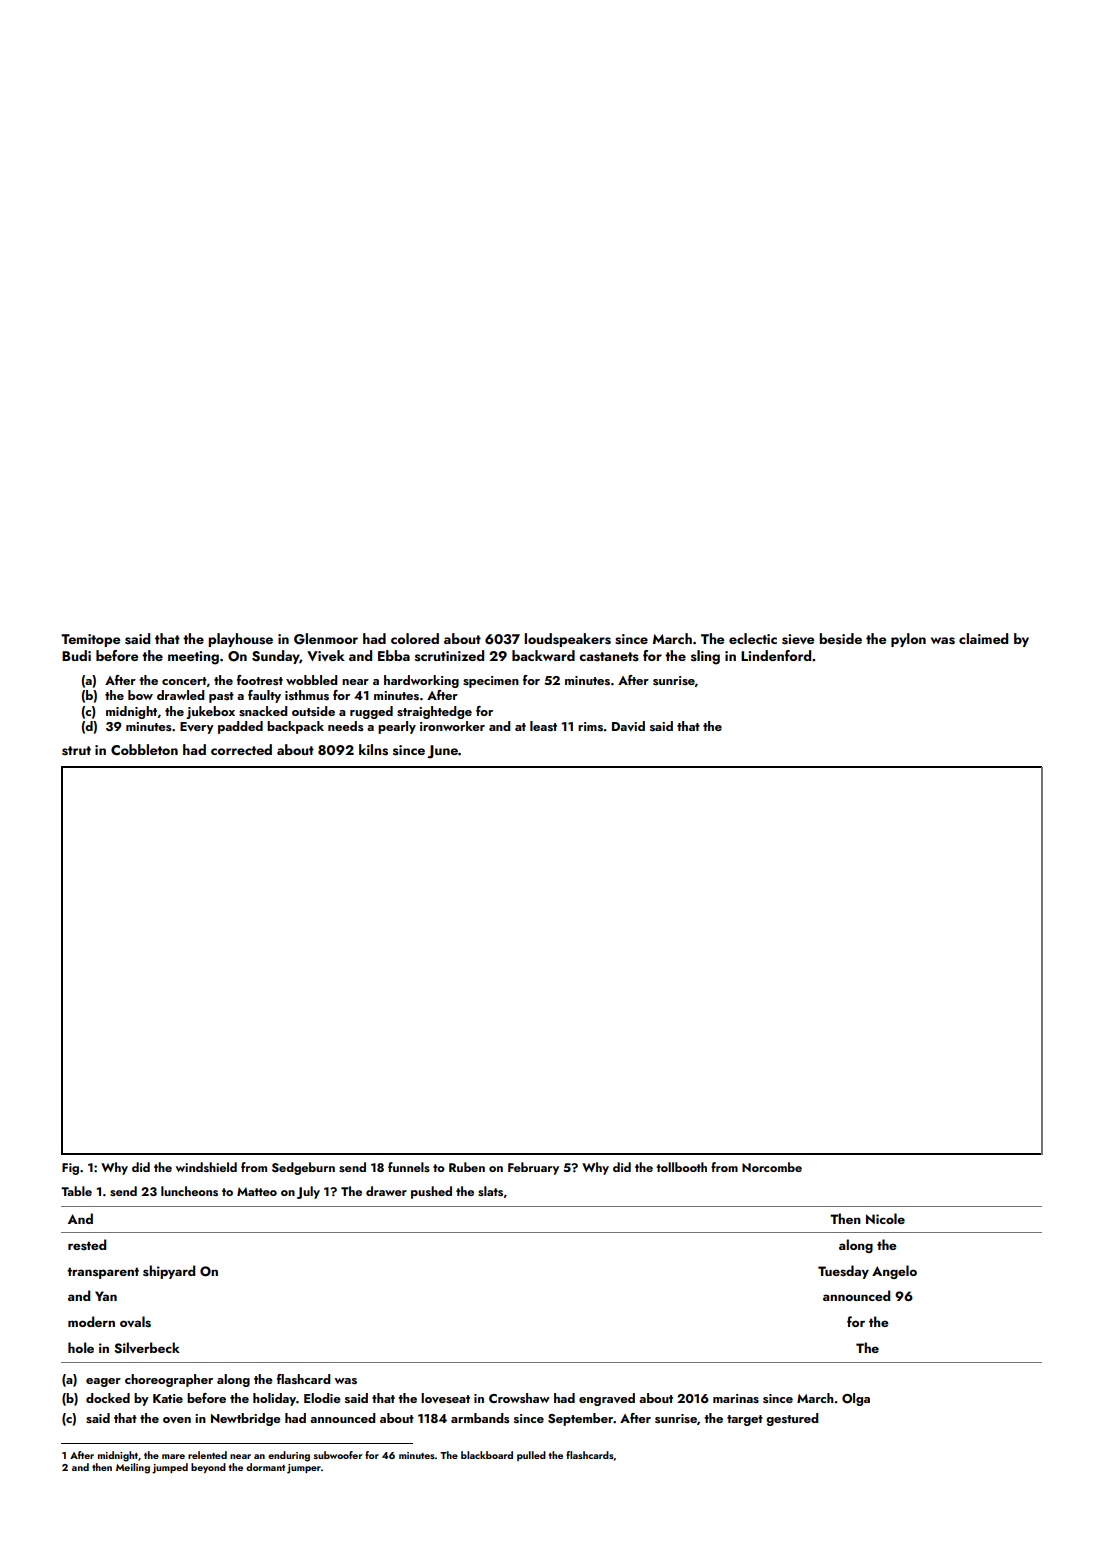  I want to click on Nicole, so click(885, 1218).
